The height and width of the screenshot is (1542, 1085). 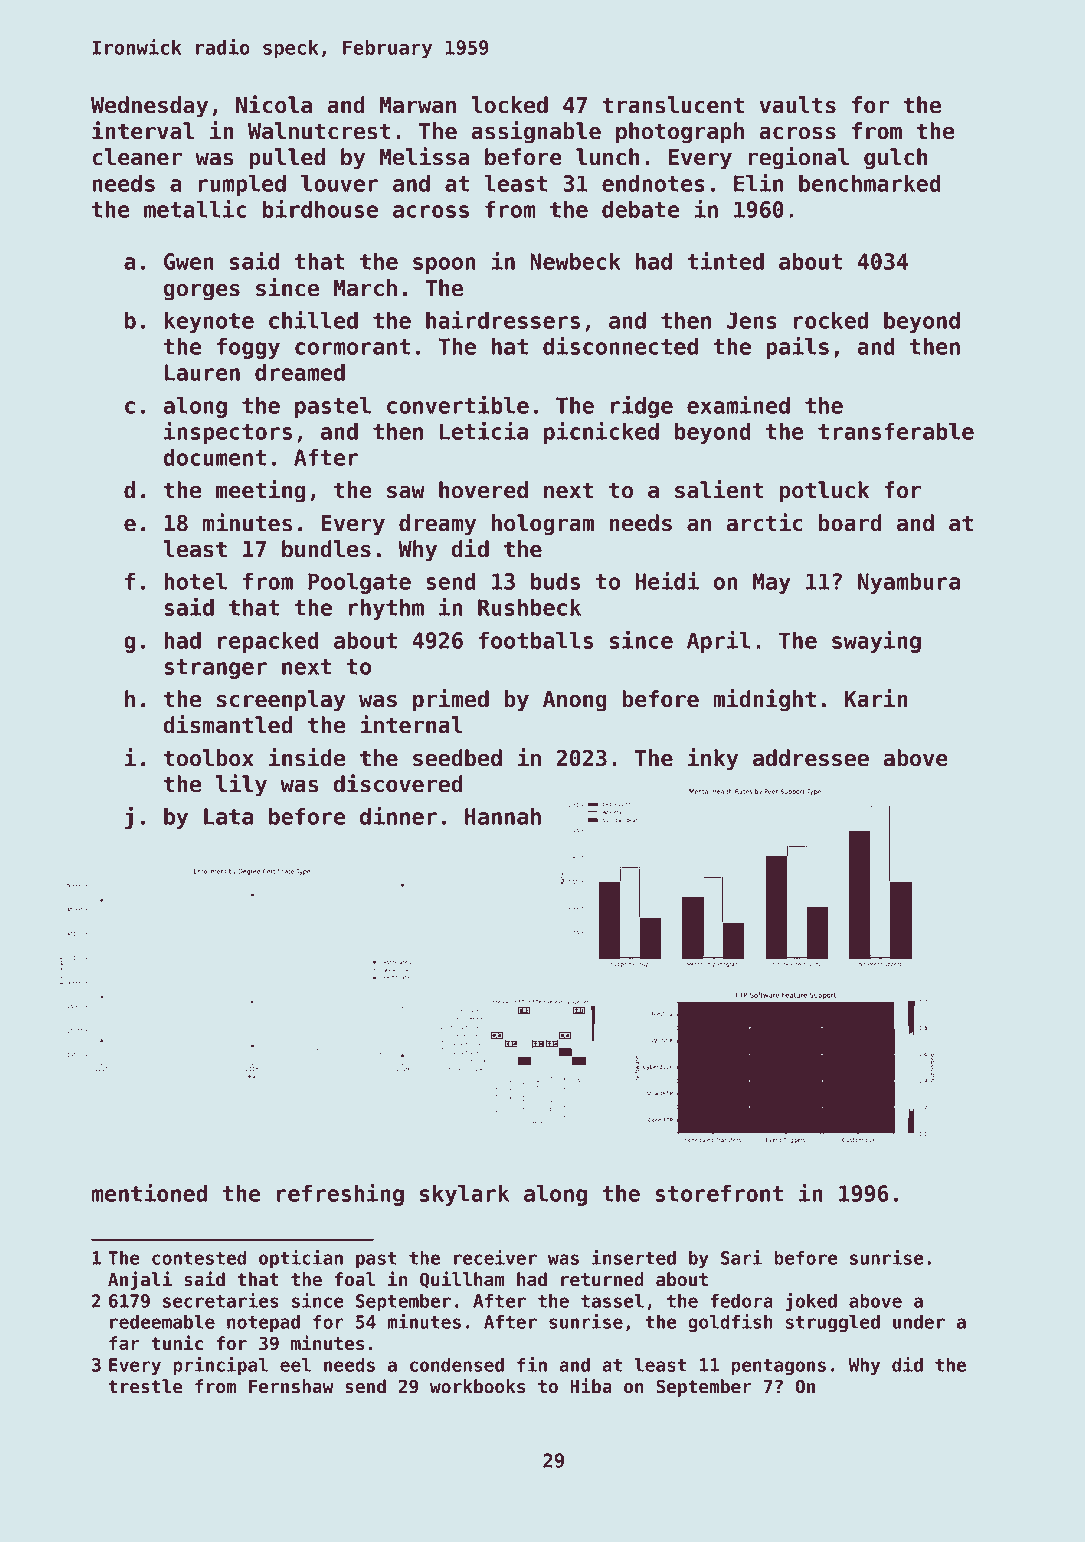 I want to click on addressee, so click(x=811, y=758).
